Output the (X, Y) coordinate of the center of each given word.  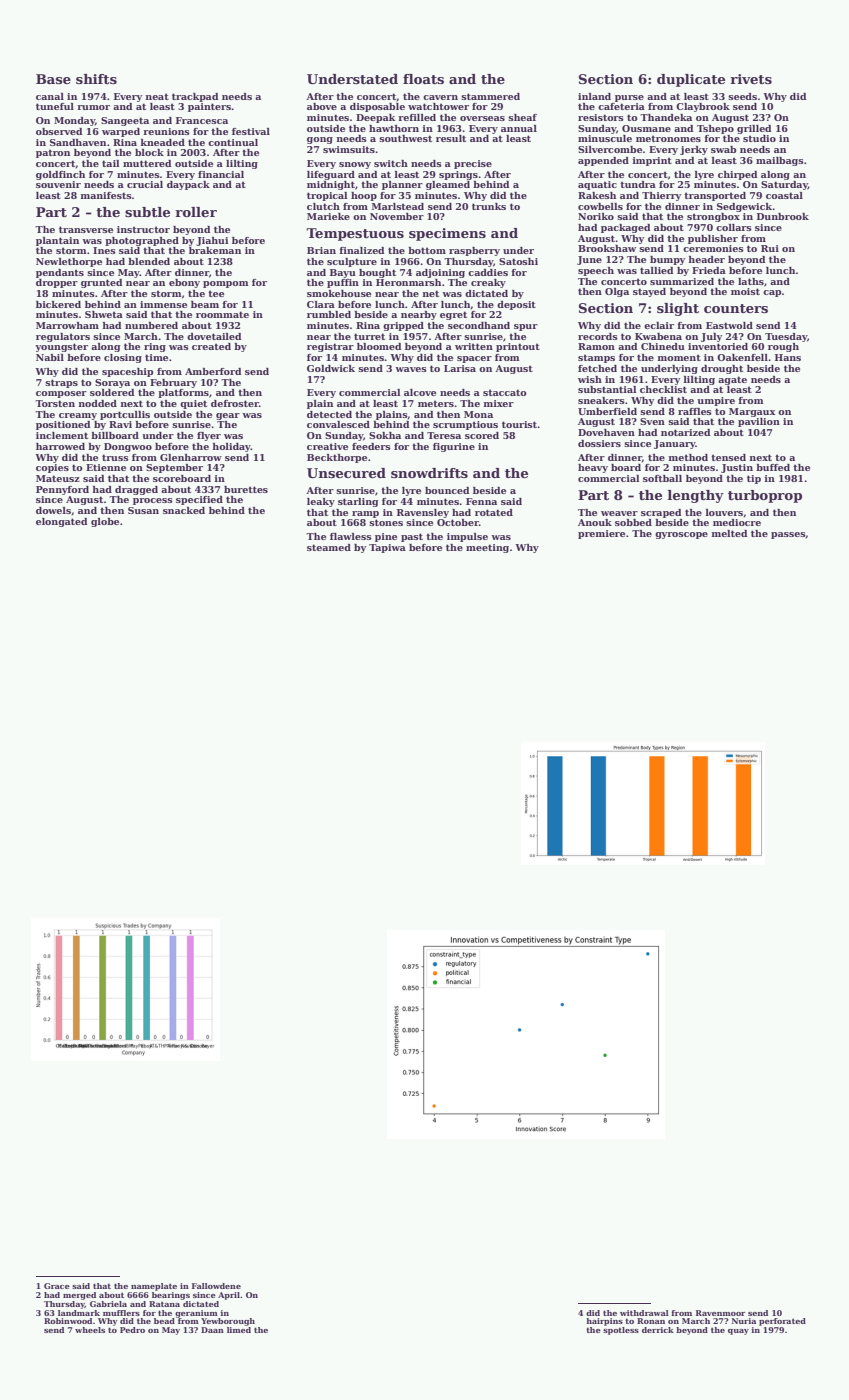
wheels (90, 1330)
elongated (61, 522)
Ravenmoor (721, 1313)
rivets (751, 79)
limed (239, 1330)
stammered (490, 96)
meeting (487, 548)
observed (59, 131)
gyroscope (681, 535)
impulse (467, 537)
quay (738, 1332)
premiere (601, 534)
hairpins (604, 1322)
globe (105, 522)
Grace (57, 1286)
